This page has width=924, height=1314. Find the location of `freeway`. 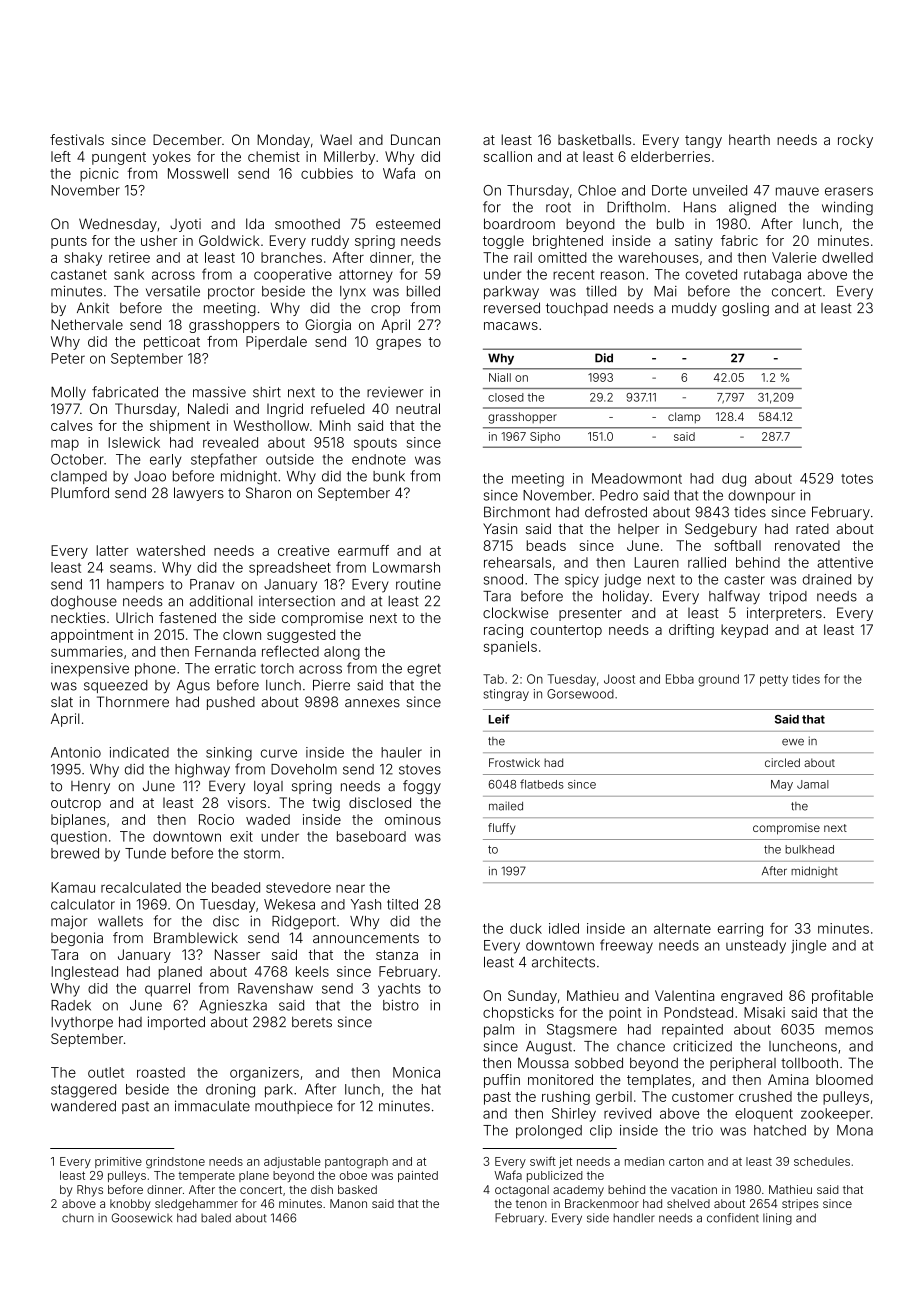

freeway is located at coordinates (626, 946).
